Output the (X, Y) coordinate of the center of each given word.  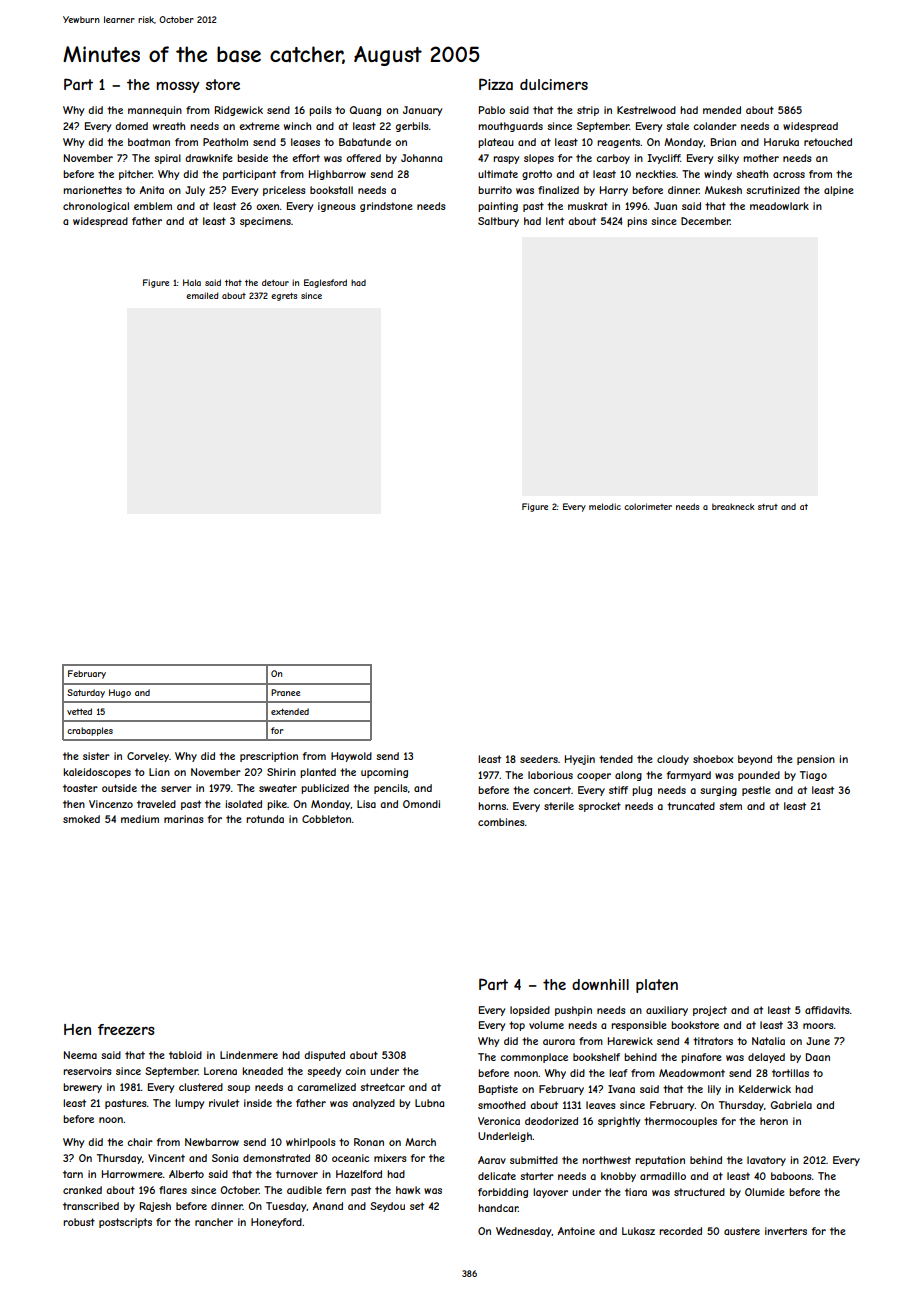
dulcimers (554, 84)
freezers (126, 1029)
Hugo (120, 693)
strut (768, 507)
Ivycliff (664, 159)
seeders (539, 759)
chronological (96, 207)
